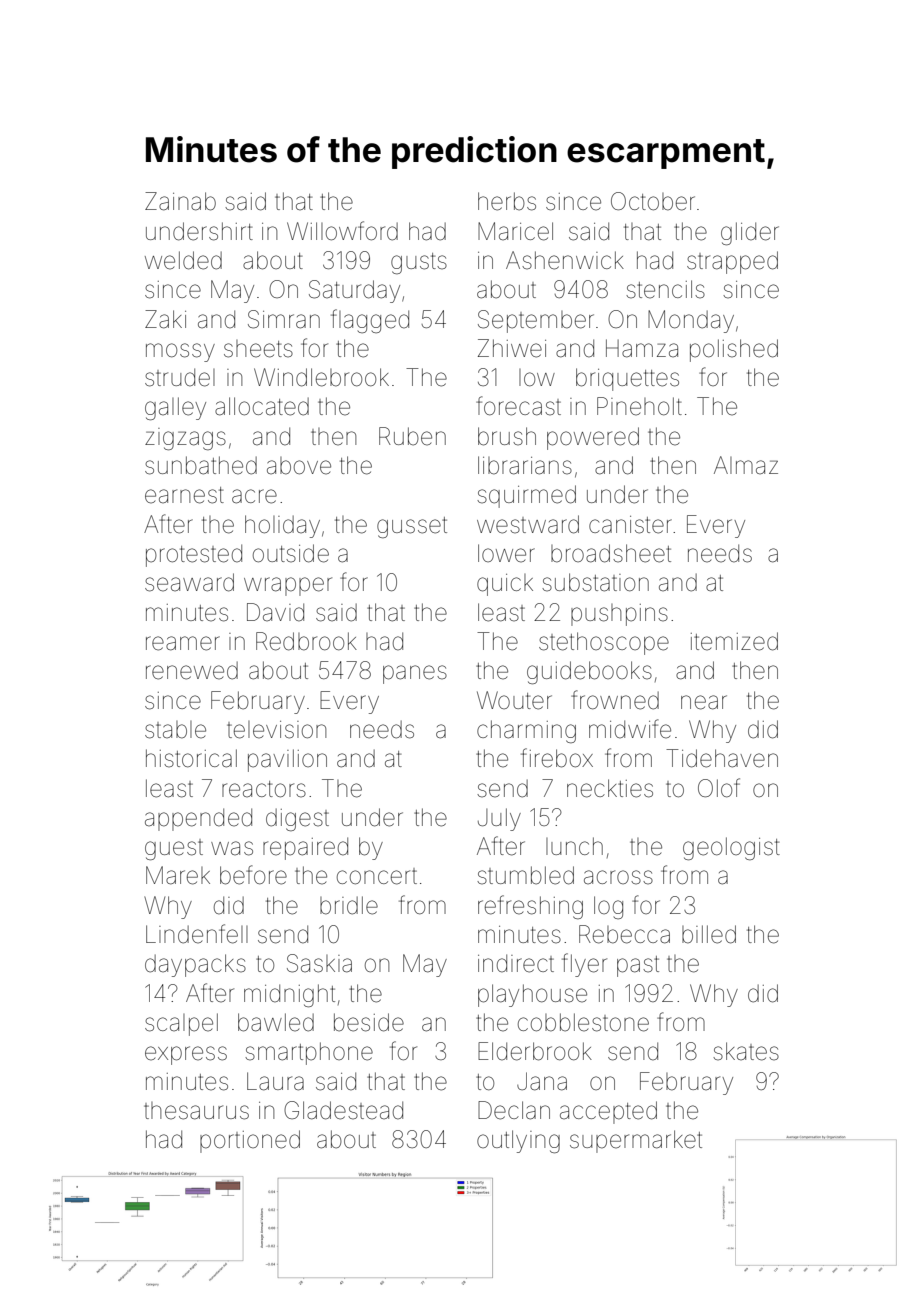  I want to click on broadsheet, so click(611, 553).
